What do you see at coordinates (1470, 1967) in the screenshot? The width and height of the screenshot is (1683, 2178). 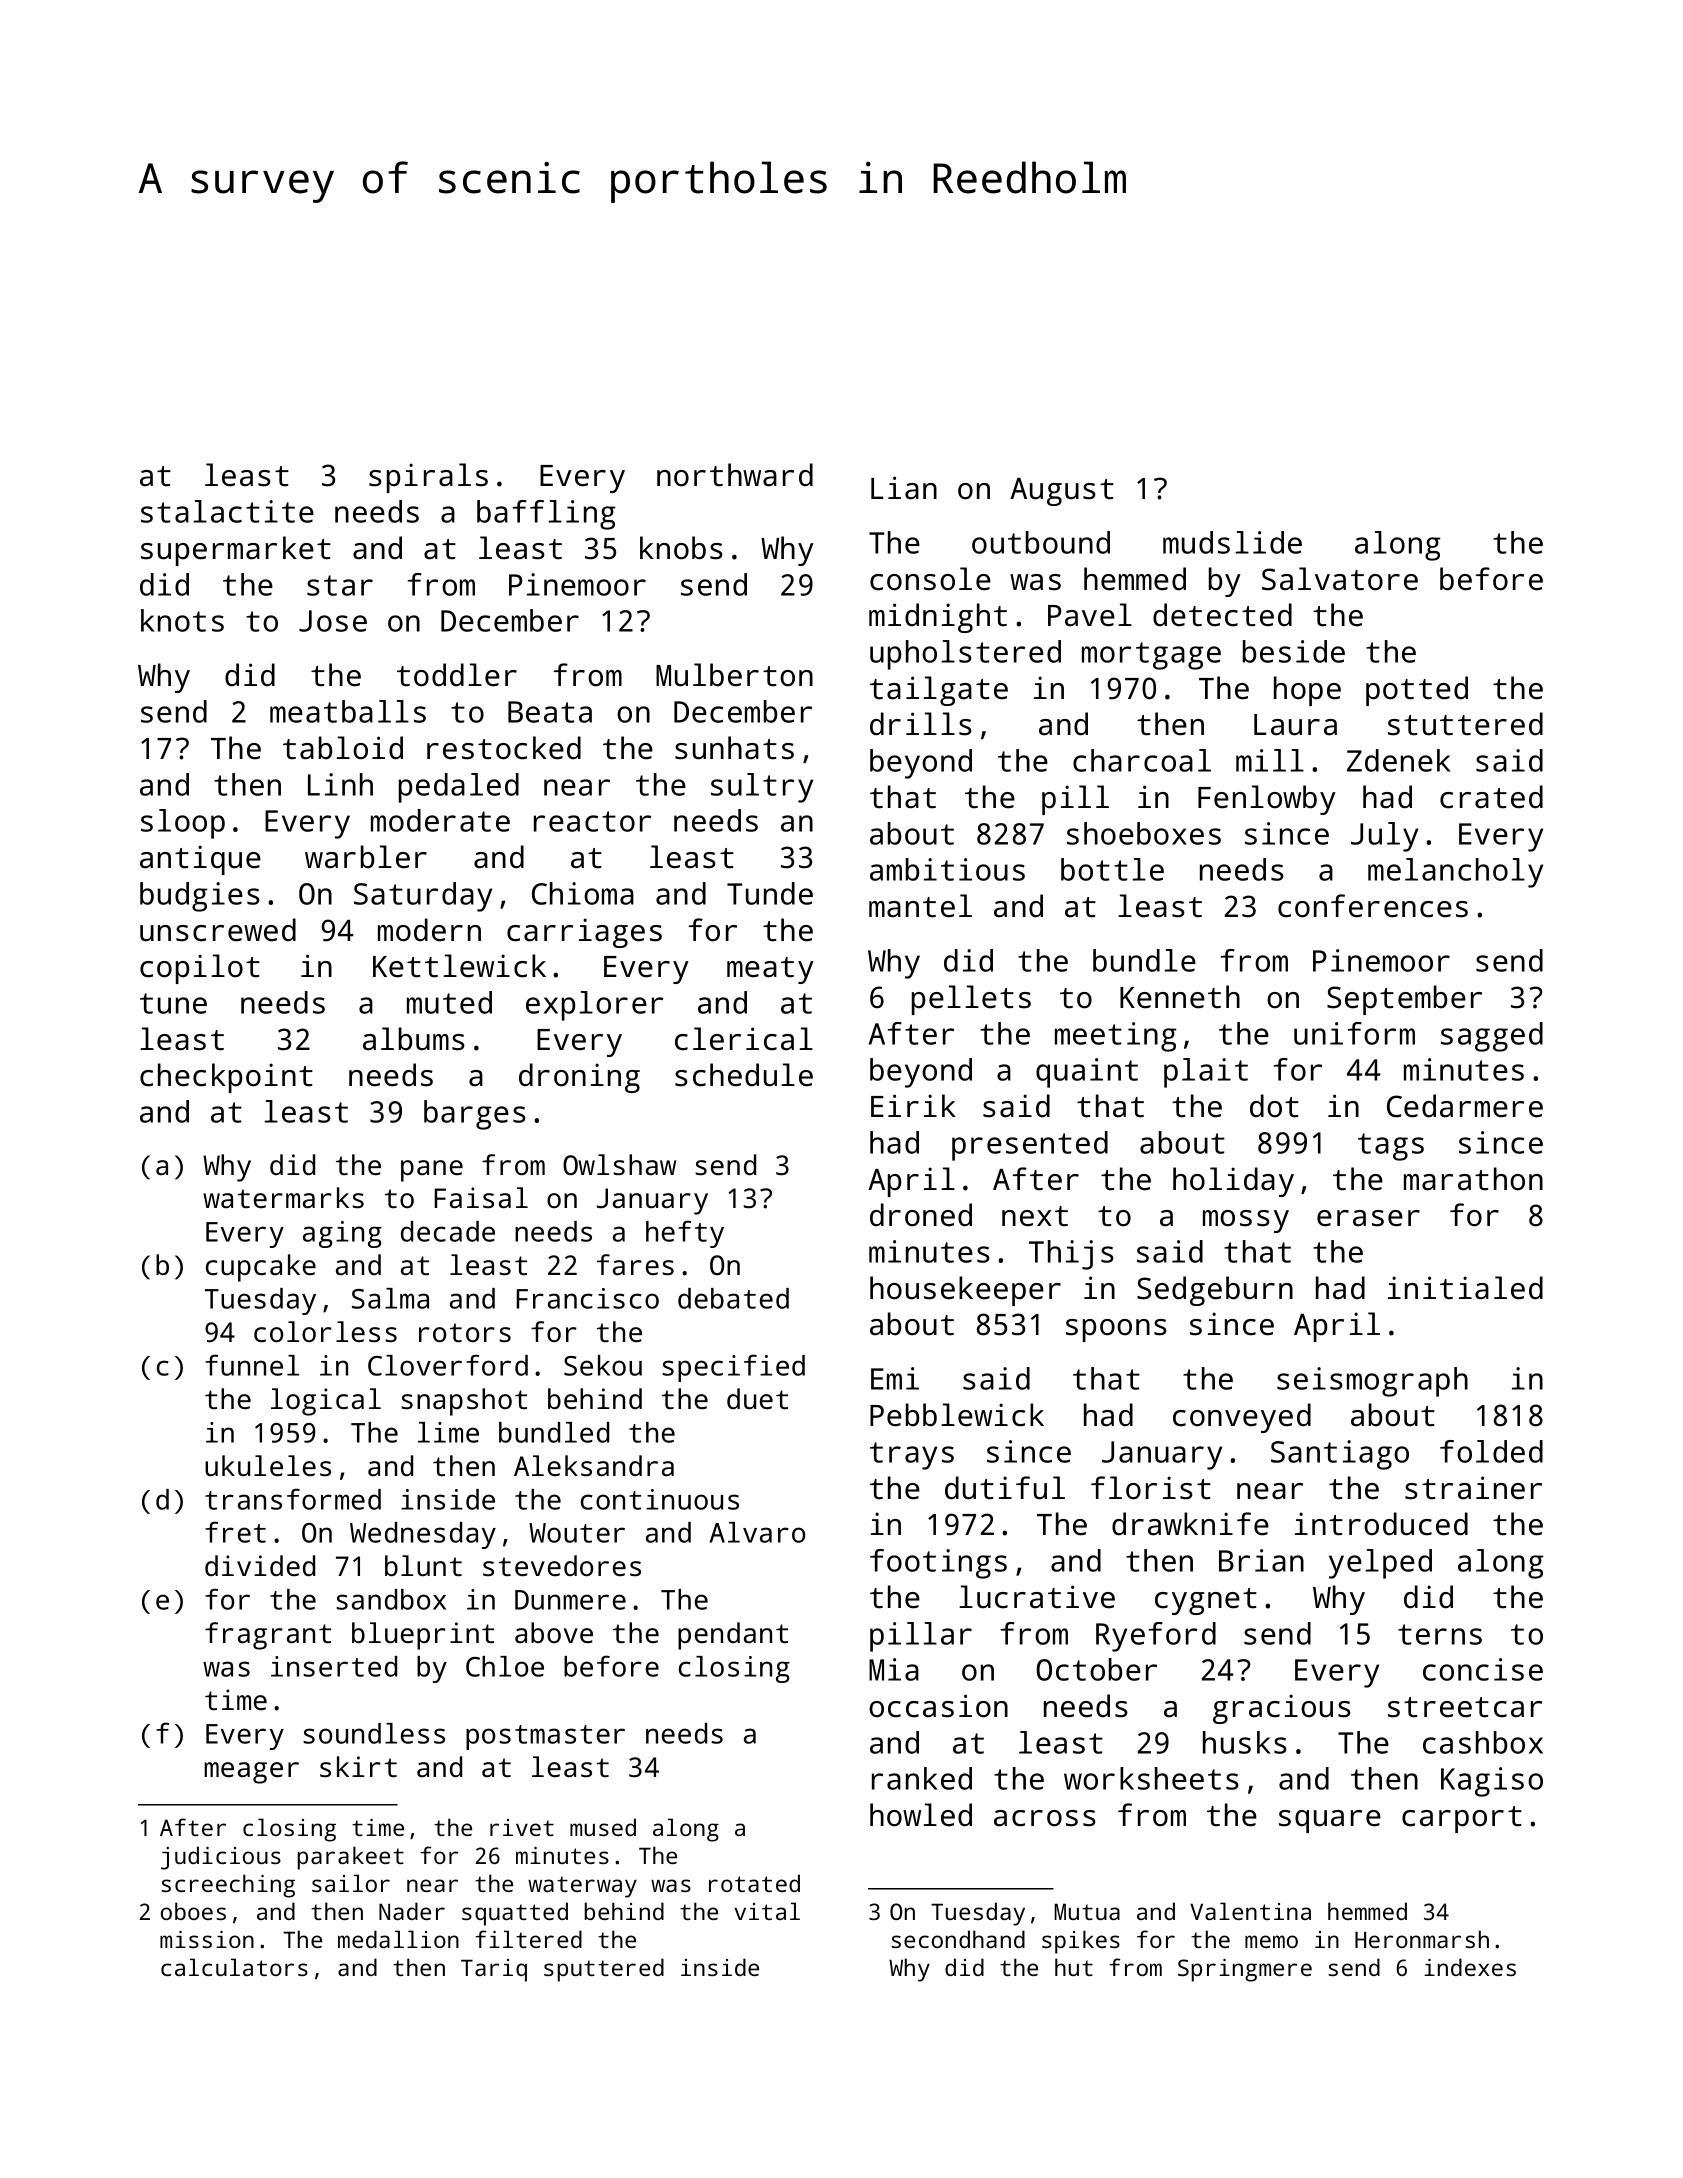 I see `indexes` at bounding box center [1470, 1967].
